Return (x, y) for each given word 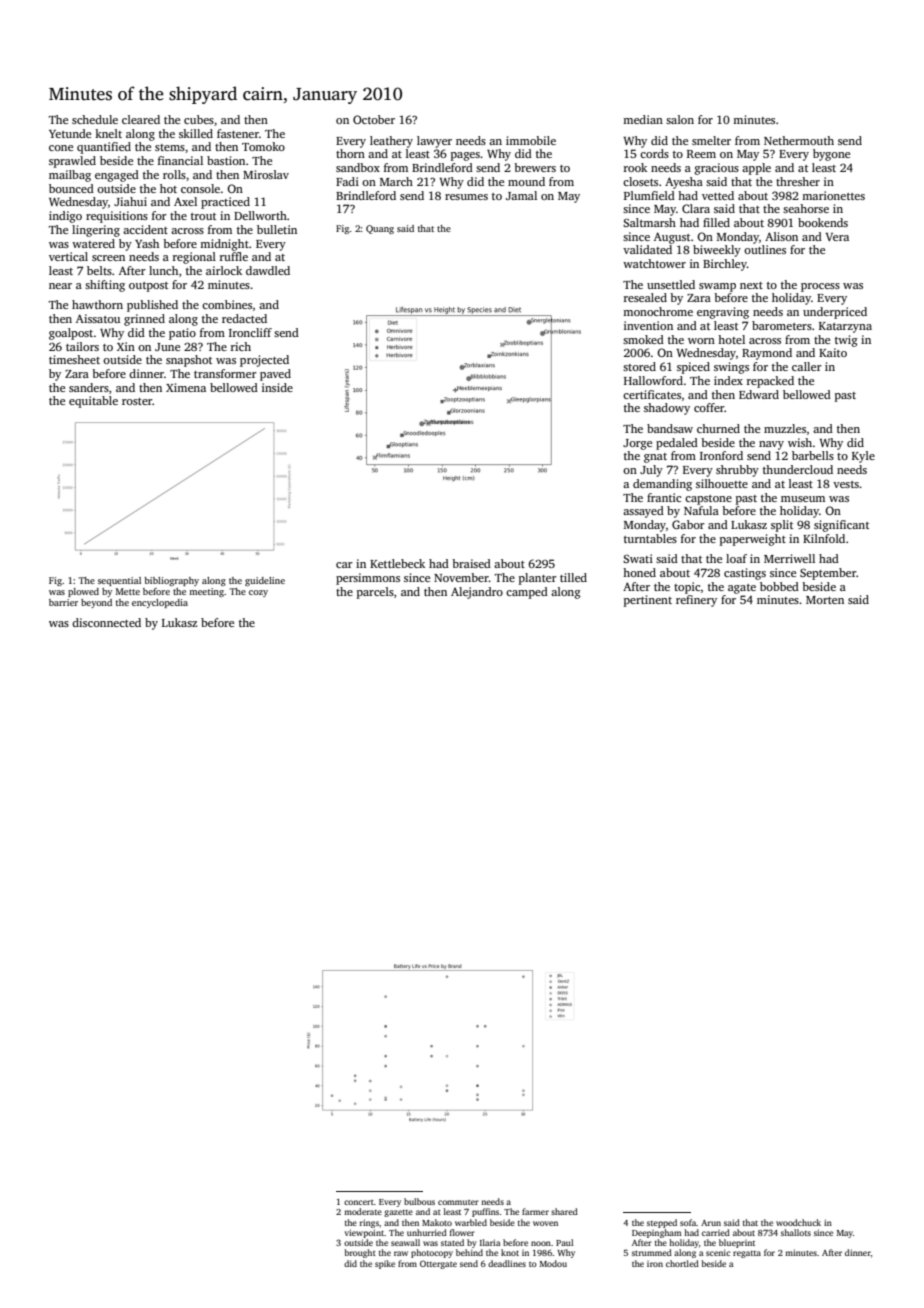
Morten (825, 600)
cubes (199, 119)
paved (275, 375)
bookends (823, 222)
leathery (391, 142)
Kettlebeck (397, 563)
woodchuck (798, 1222)
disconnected (106, 622)
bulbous (419, 1201)
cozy (258, 593)
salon (680, 119)
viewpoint (364, 1233)
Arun (711, 1223)
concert (359, 1202)
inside (277, 387)
